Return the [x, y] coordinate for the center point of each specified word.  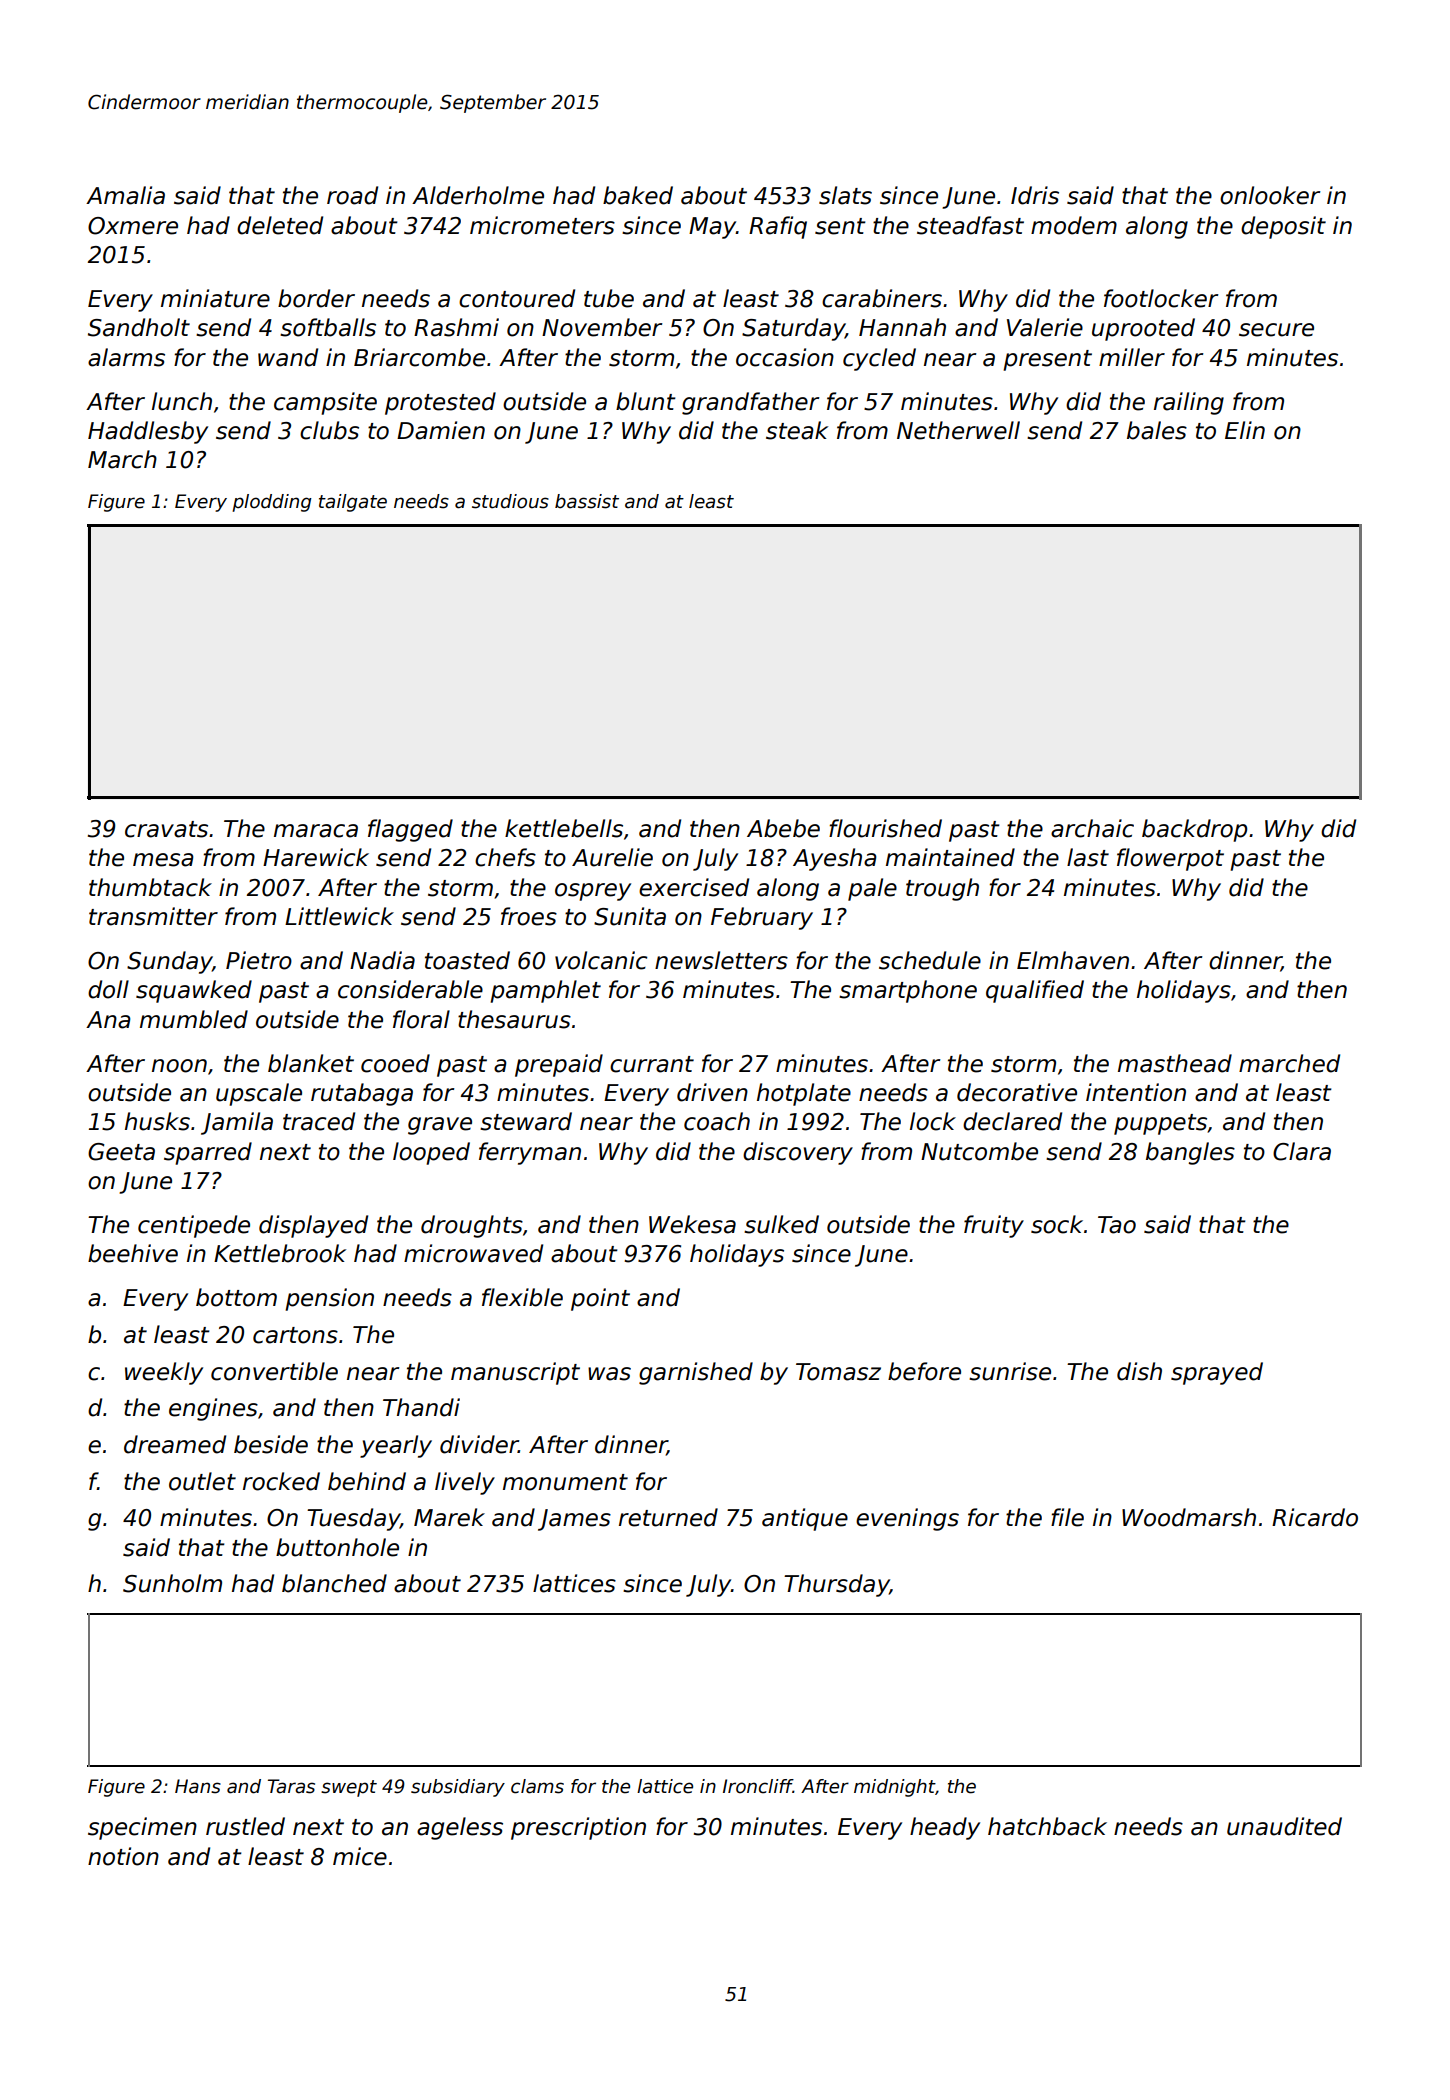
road [352, 195]
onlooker [1270, 195]
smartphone [908, 991]
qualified [1035, 991]
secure [1276, 330]
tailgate [353, 503]
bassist [587, 501]
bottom [236, 1297]
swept [349, 1788]
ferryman [530, 1153]
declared [1012, 1121]
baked [638, 195]
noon [179, 1066]
